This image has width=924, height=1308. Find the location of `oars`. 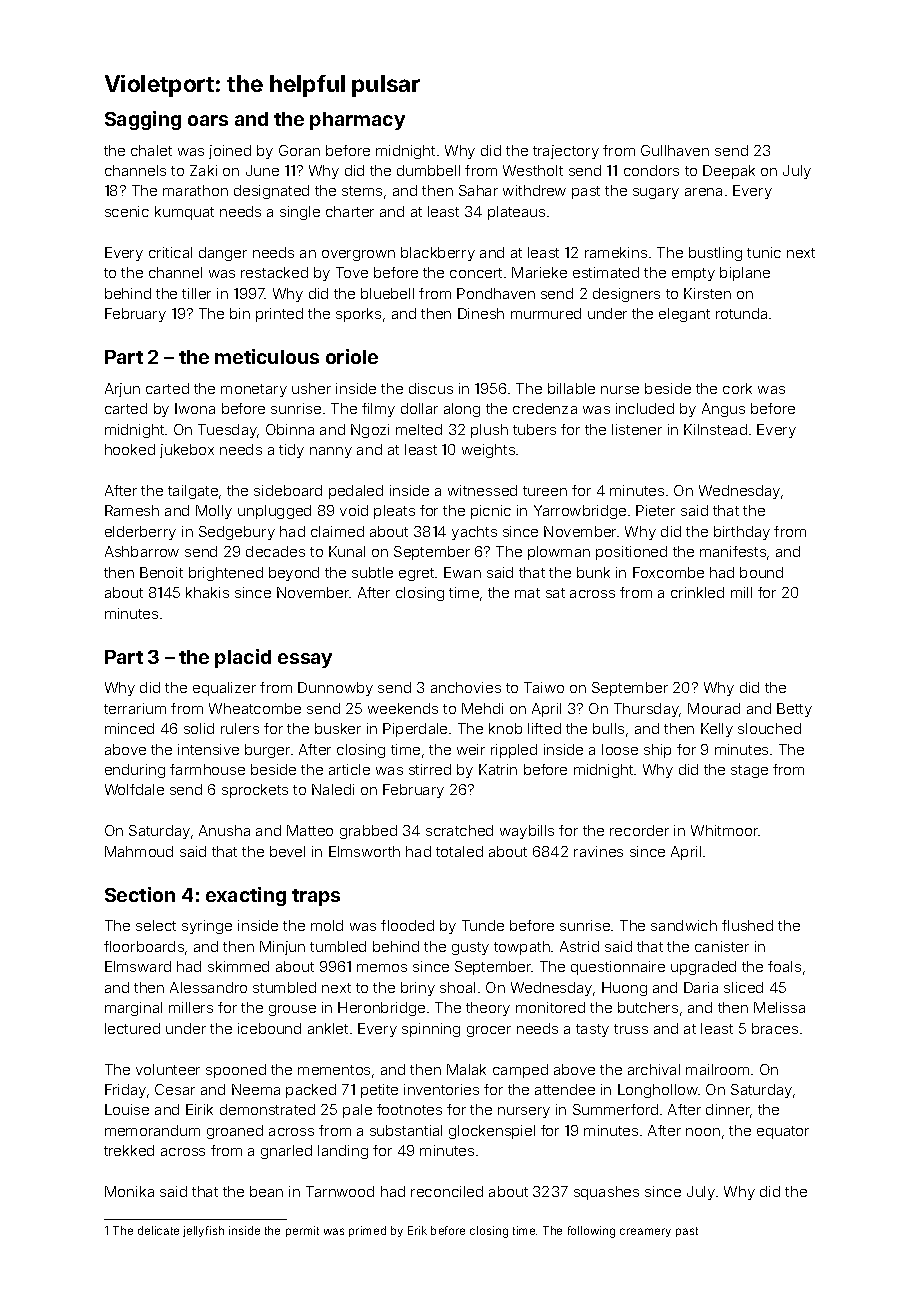

oars is located at coordinates (208, 120).
